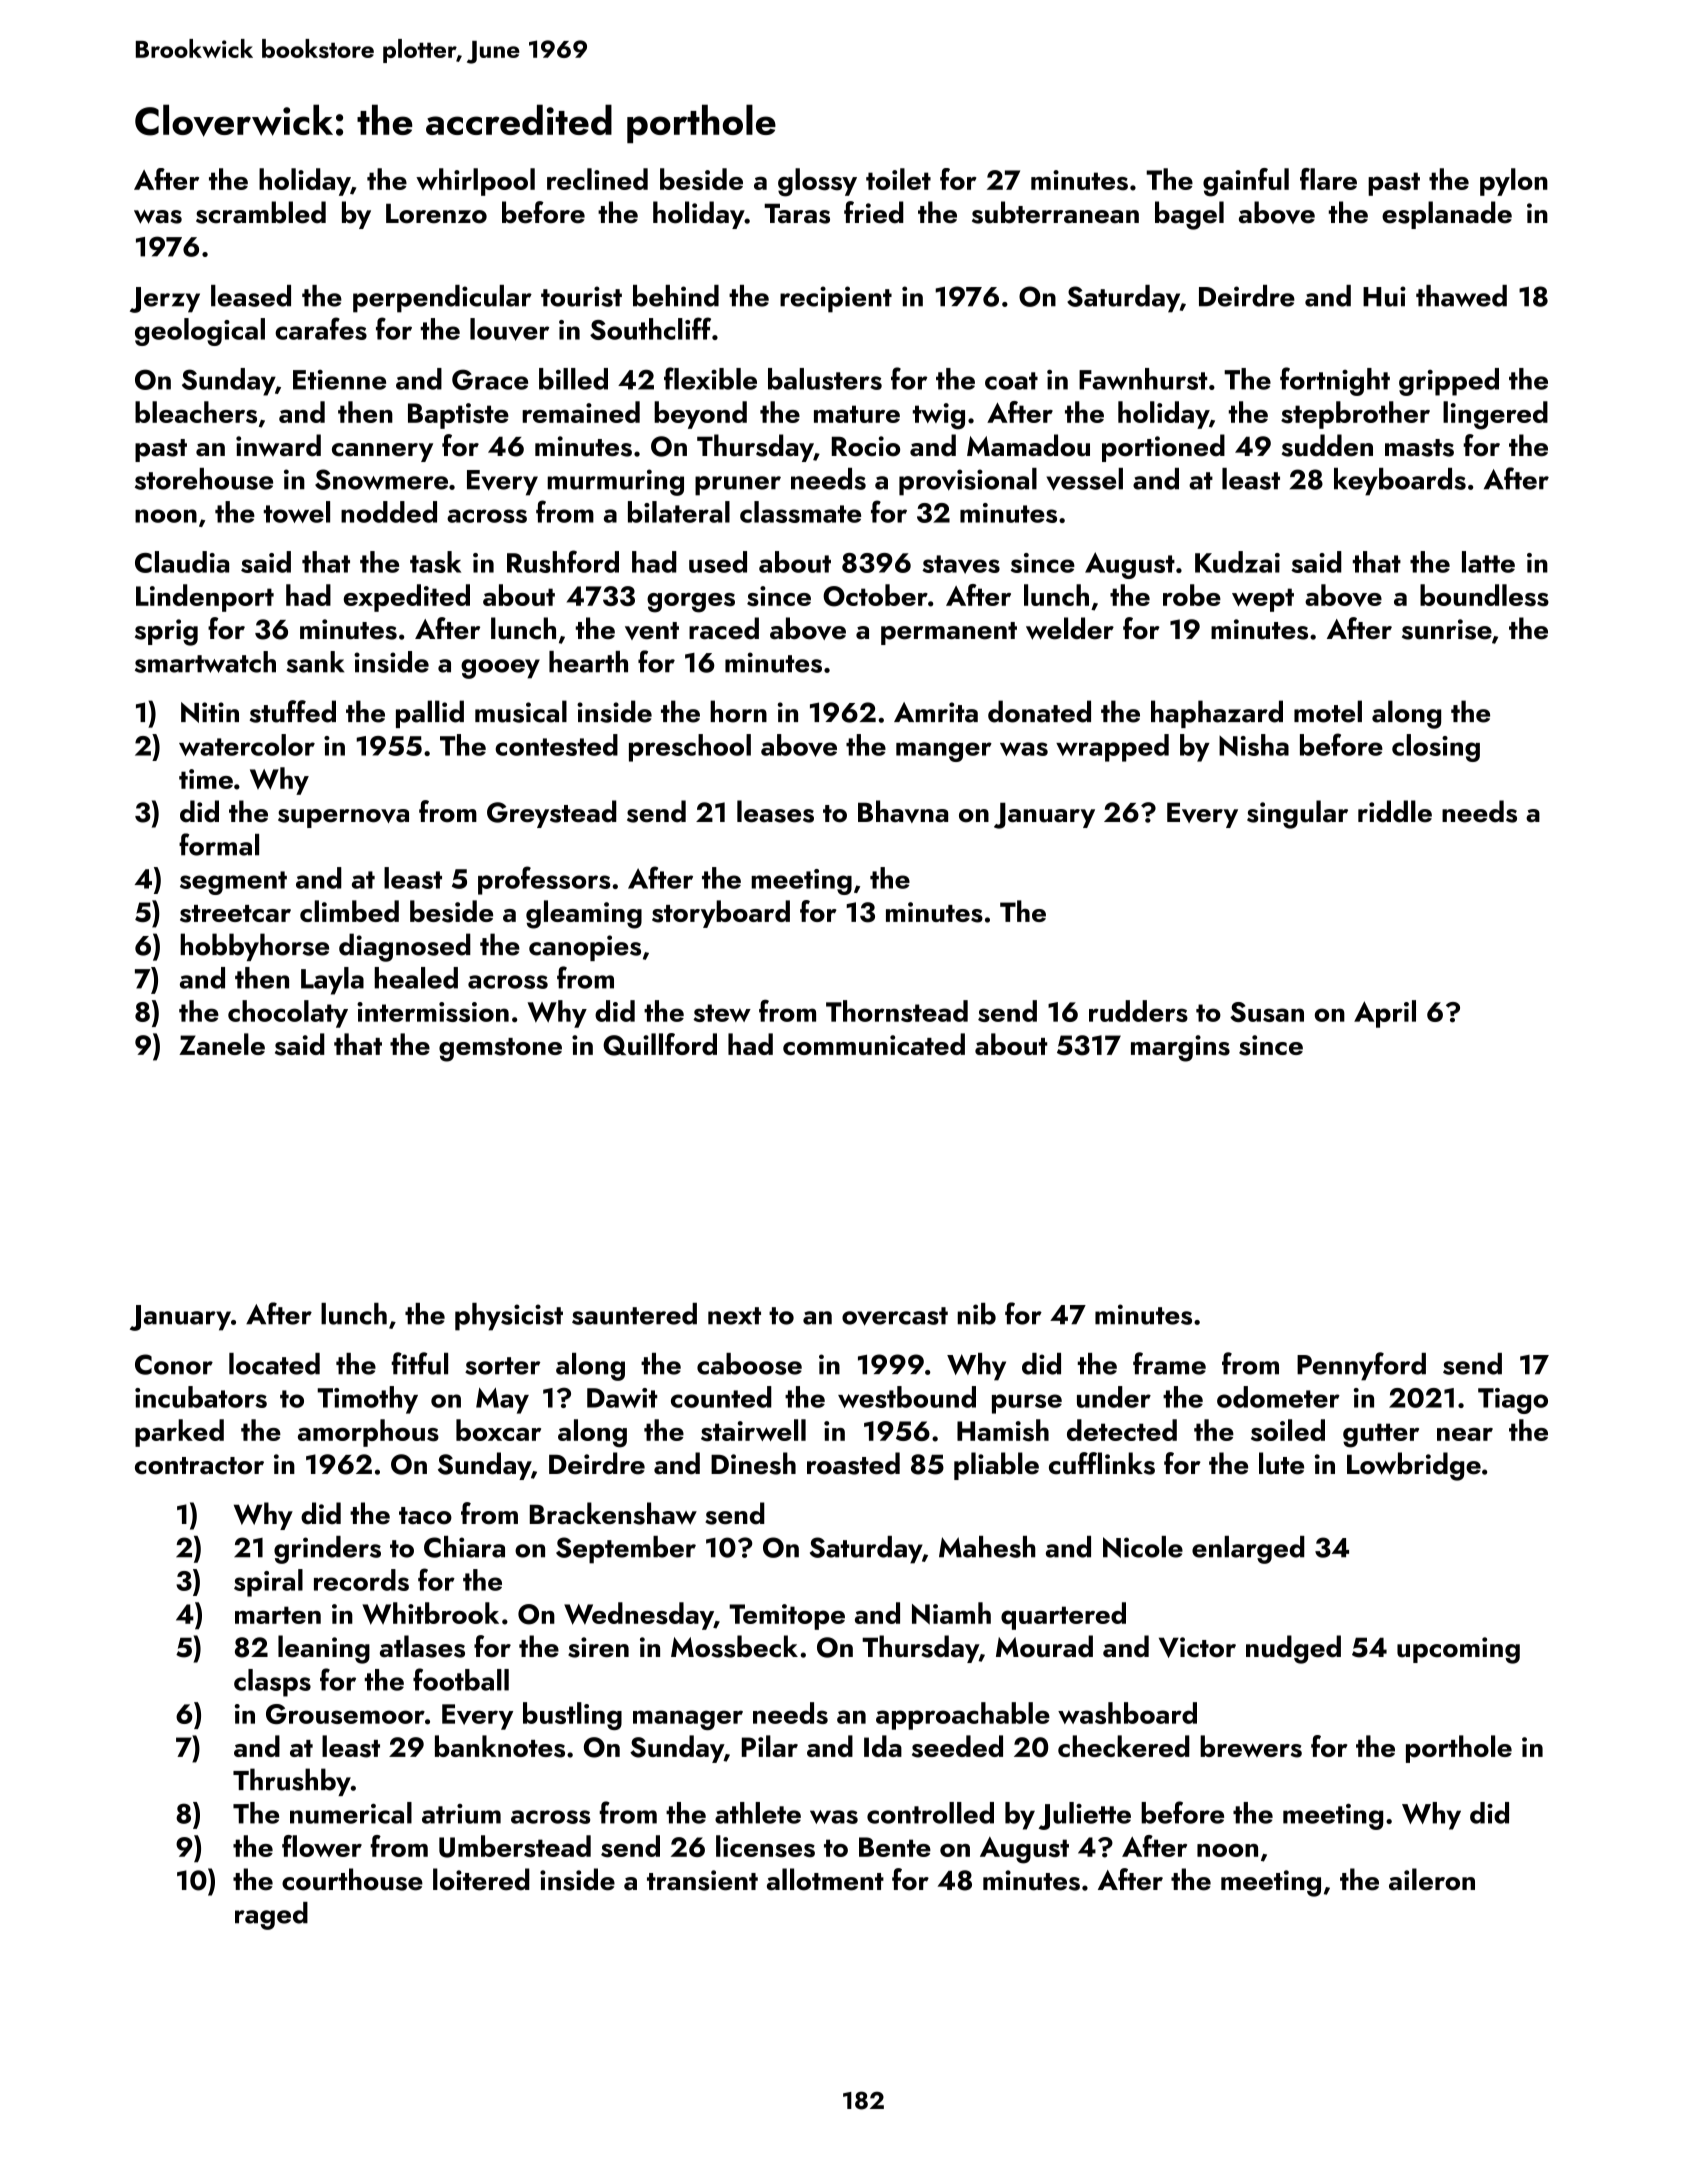 This screenshot has height=2178, width=1683. Describe the element at coordinates (721, 914) in the screenshot. I see `storyboard` at that location.
